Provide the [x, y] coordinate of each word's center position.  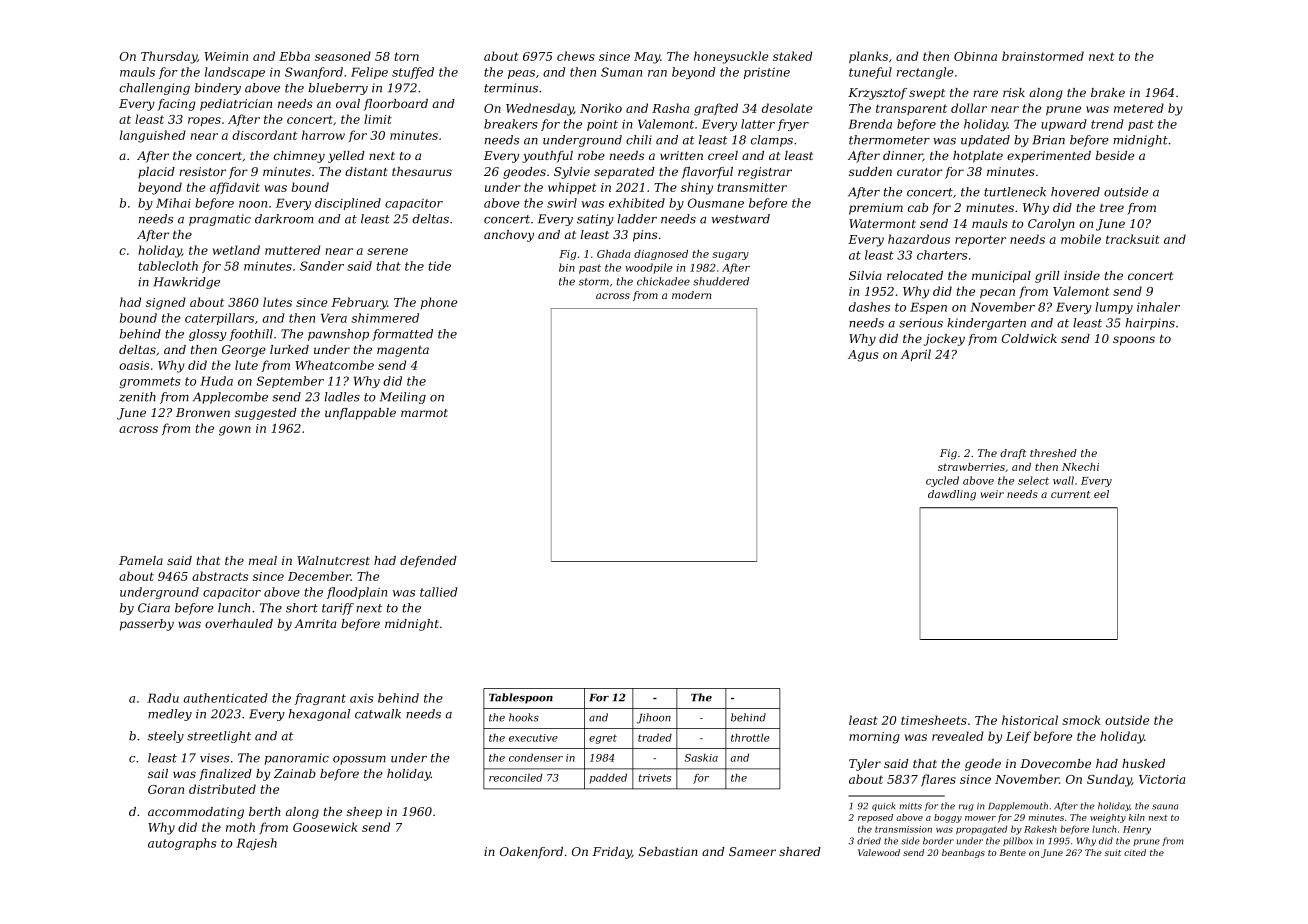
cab [918, 207]
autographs [182, 844]
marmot [424, 413]
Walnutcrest [333, 560]
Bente [1012, 852]
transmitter [752, 187]
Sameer [752, 851]
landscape [235, 73]
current [1070, 494]
